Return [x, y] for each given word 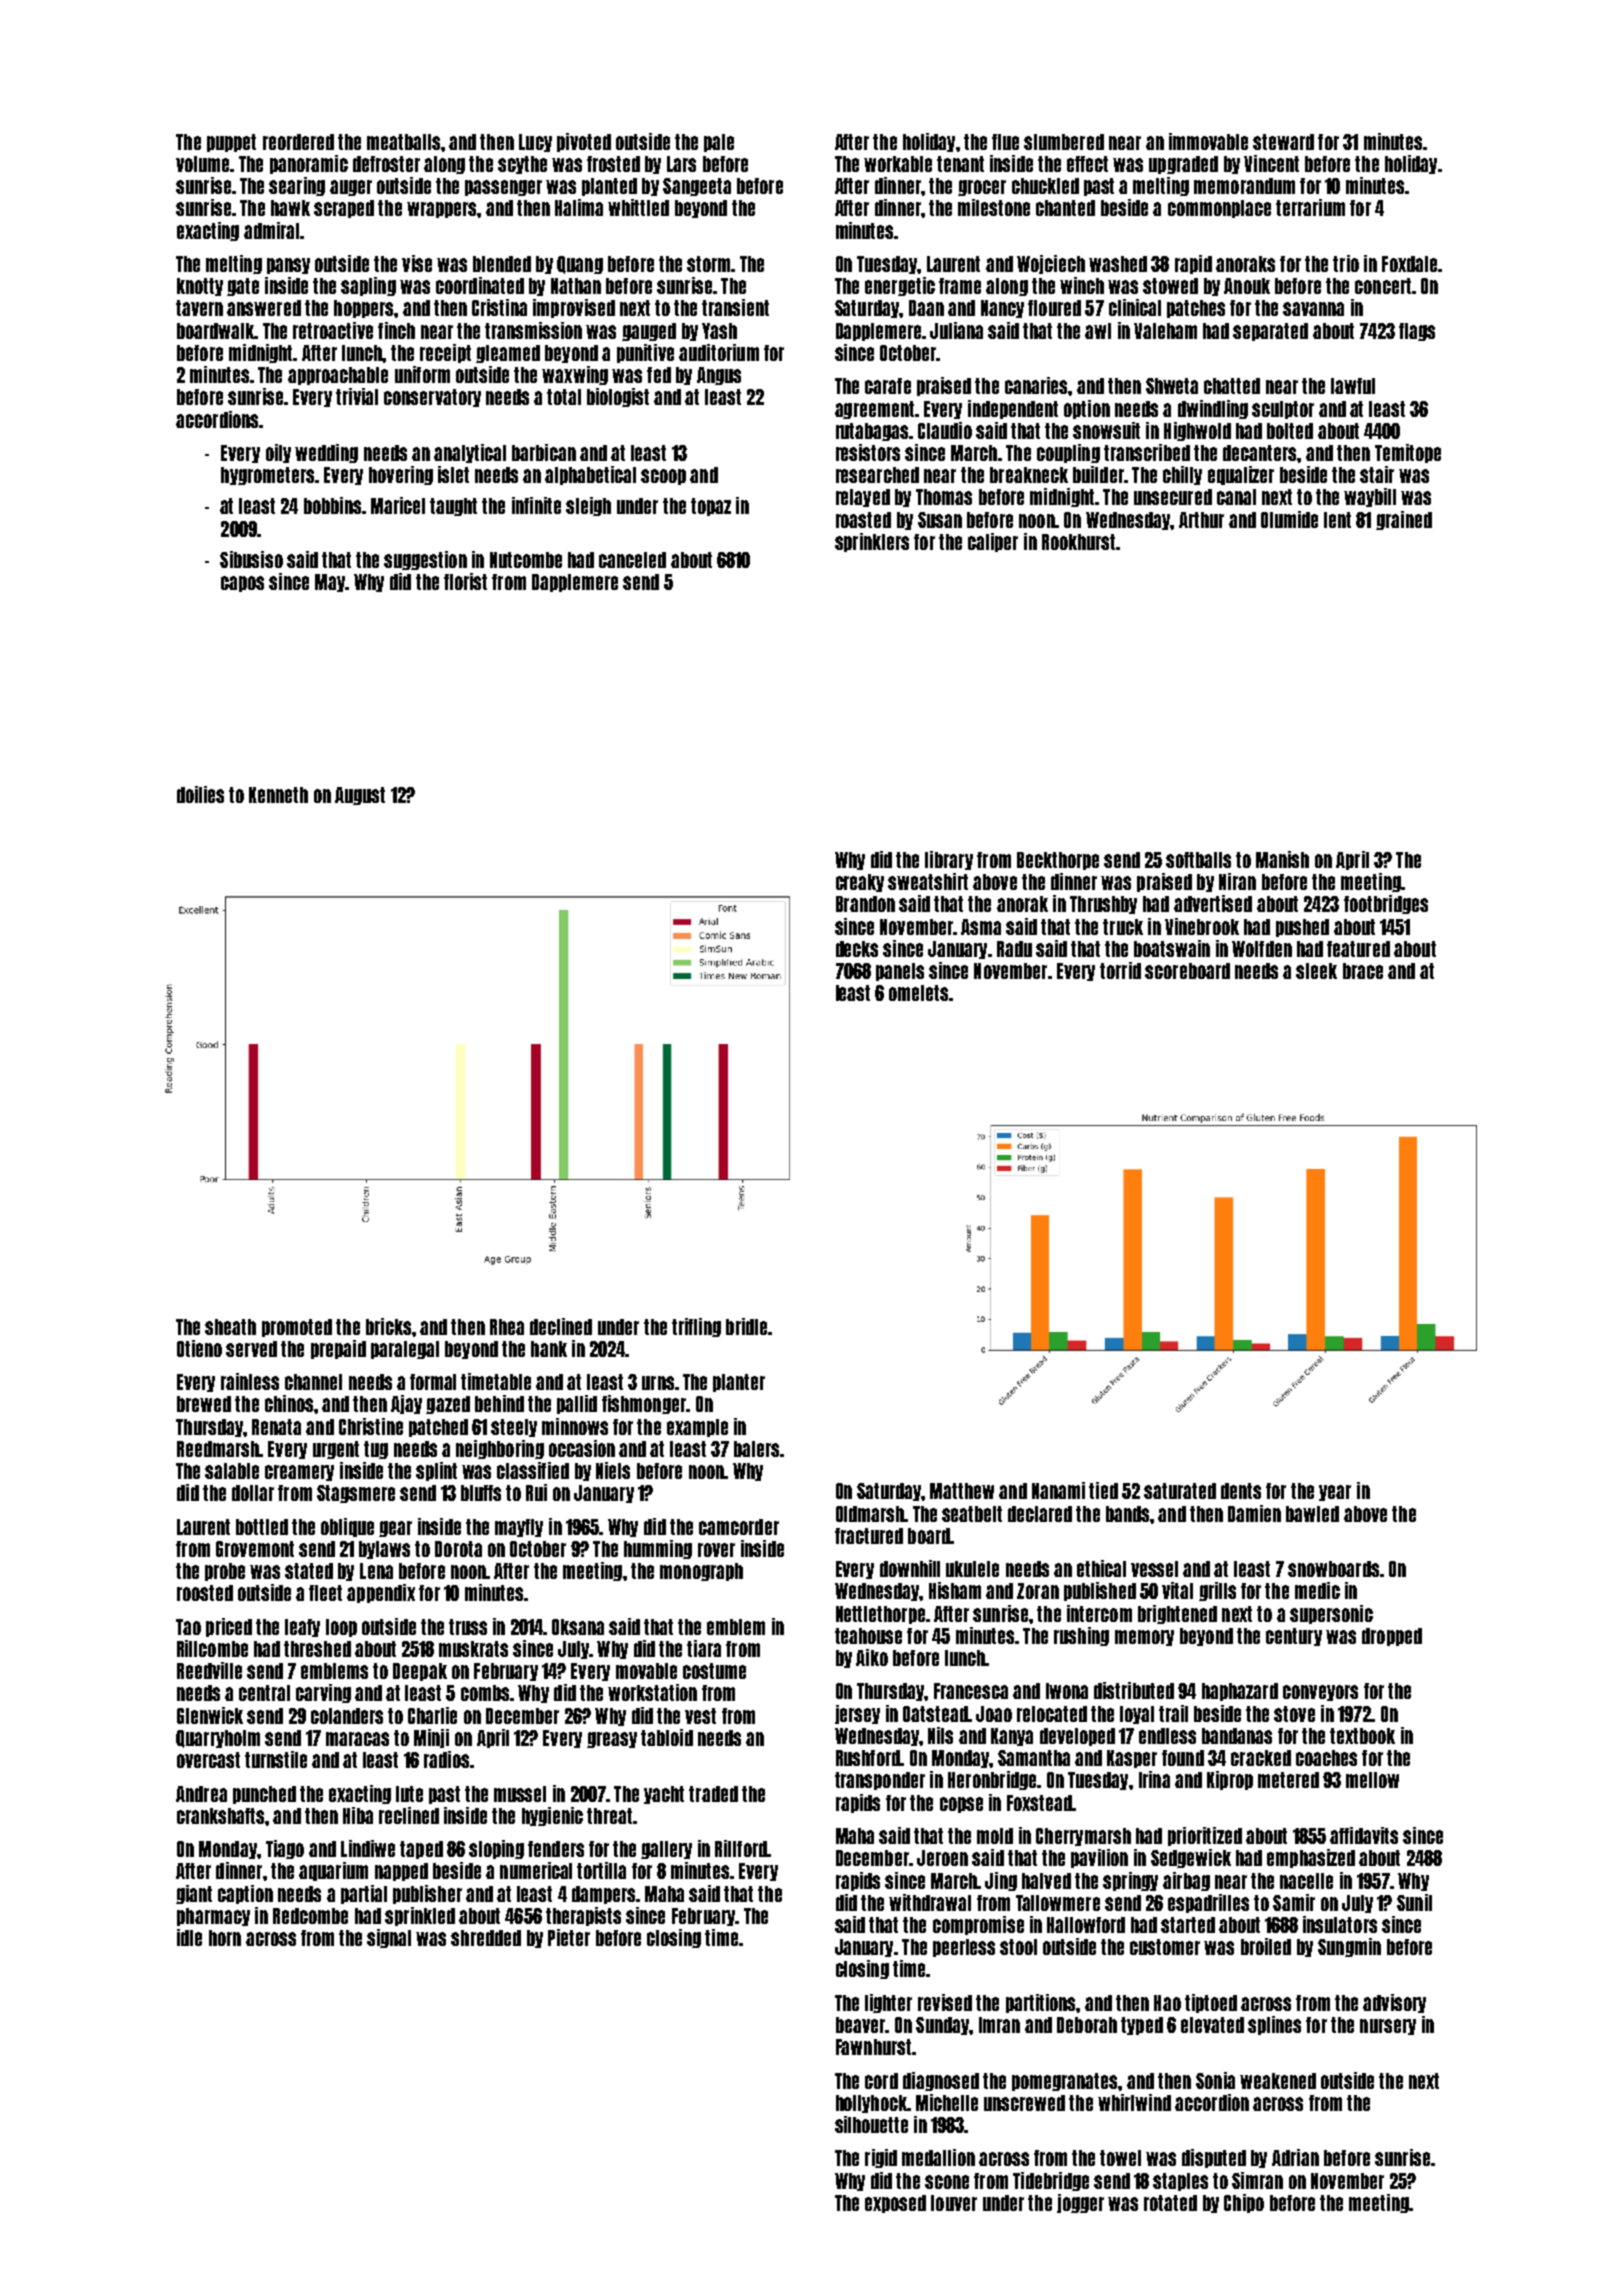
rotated [1170, 2203]
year [1335, 1493]
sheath [230, 1327]
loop [341, 1628]
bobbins [332, 505]
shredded [486, 1938]
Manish [1282, 859]
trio [1346, 263]
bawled [1312, 1514]
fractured [869, 1536]
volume [202, 164]
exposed [895, 2204]
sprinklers [872, 542]
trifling [696, 1327]
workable [898, 164]
